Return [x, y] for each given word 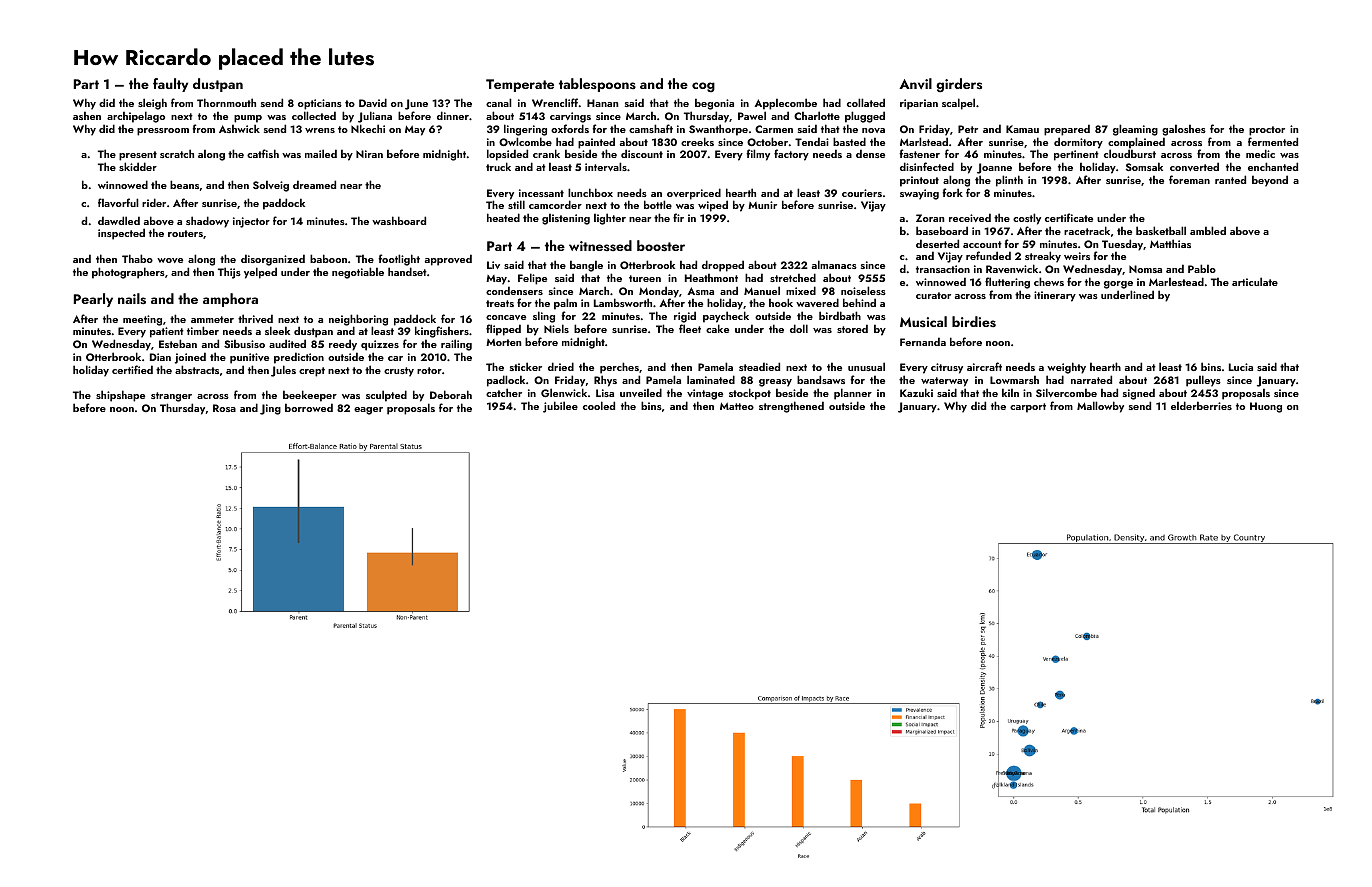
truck [498, 166]
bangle [586, 266]
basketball [1161, 230]
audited [287, 343]
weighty [1066, 368]
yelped [260, 273]
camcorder [555, 204]
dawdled [119, 220]
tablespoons [597, 85]
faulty [170, 85]
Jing [270, 409]
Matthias [1170, 243]
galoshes [1184, 130]
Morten [503, 342]
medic [1260, 153]
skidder [138, 166]
